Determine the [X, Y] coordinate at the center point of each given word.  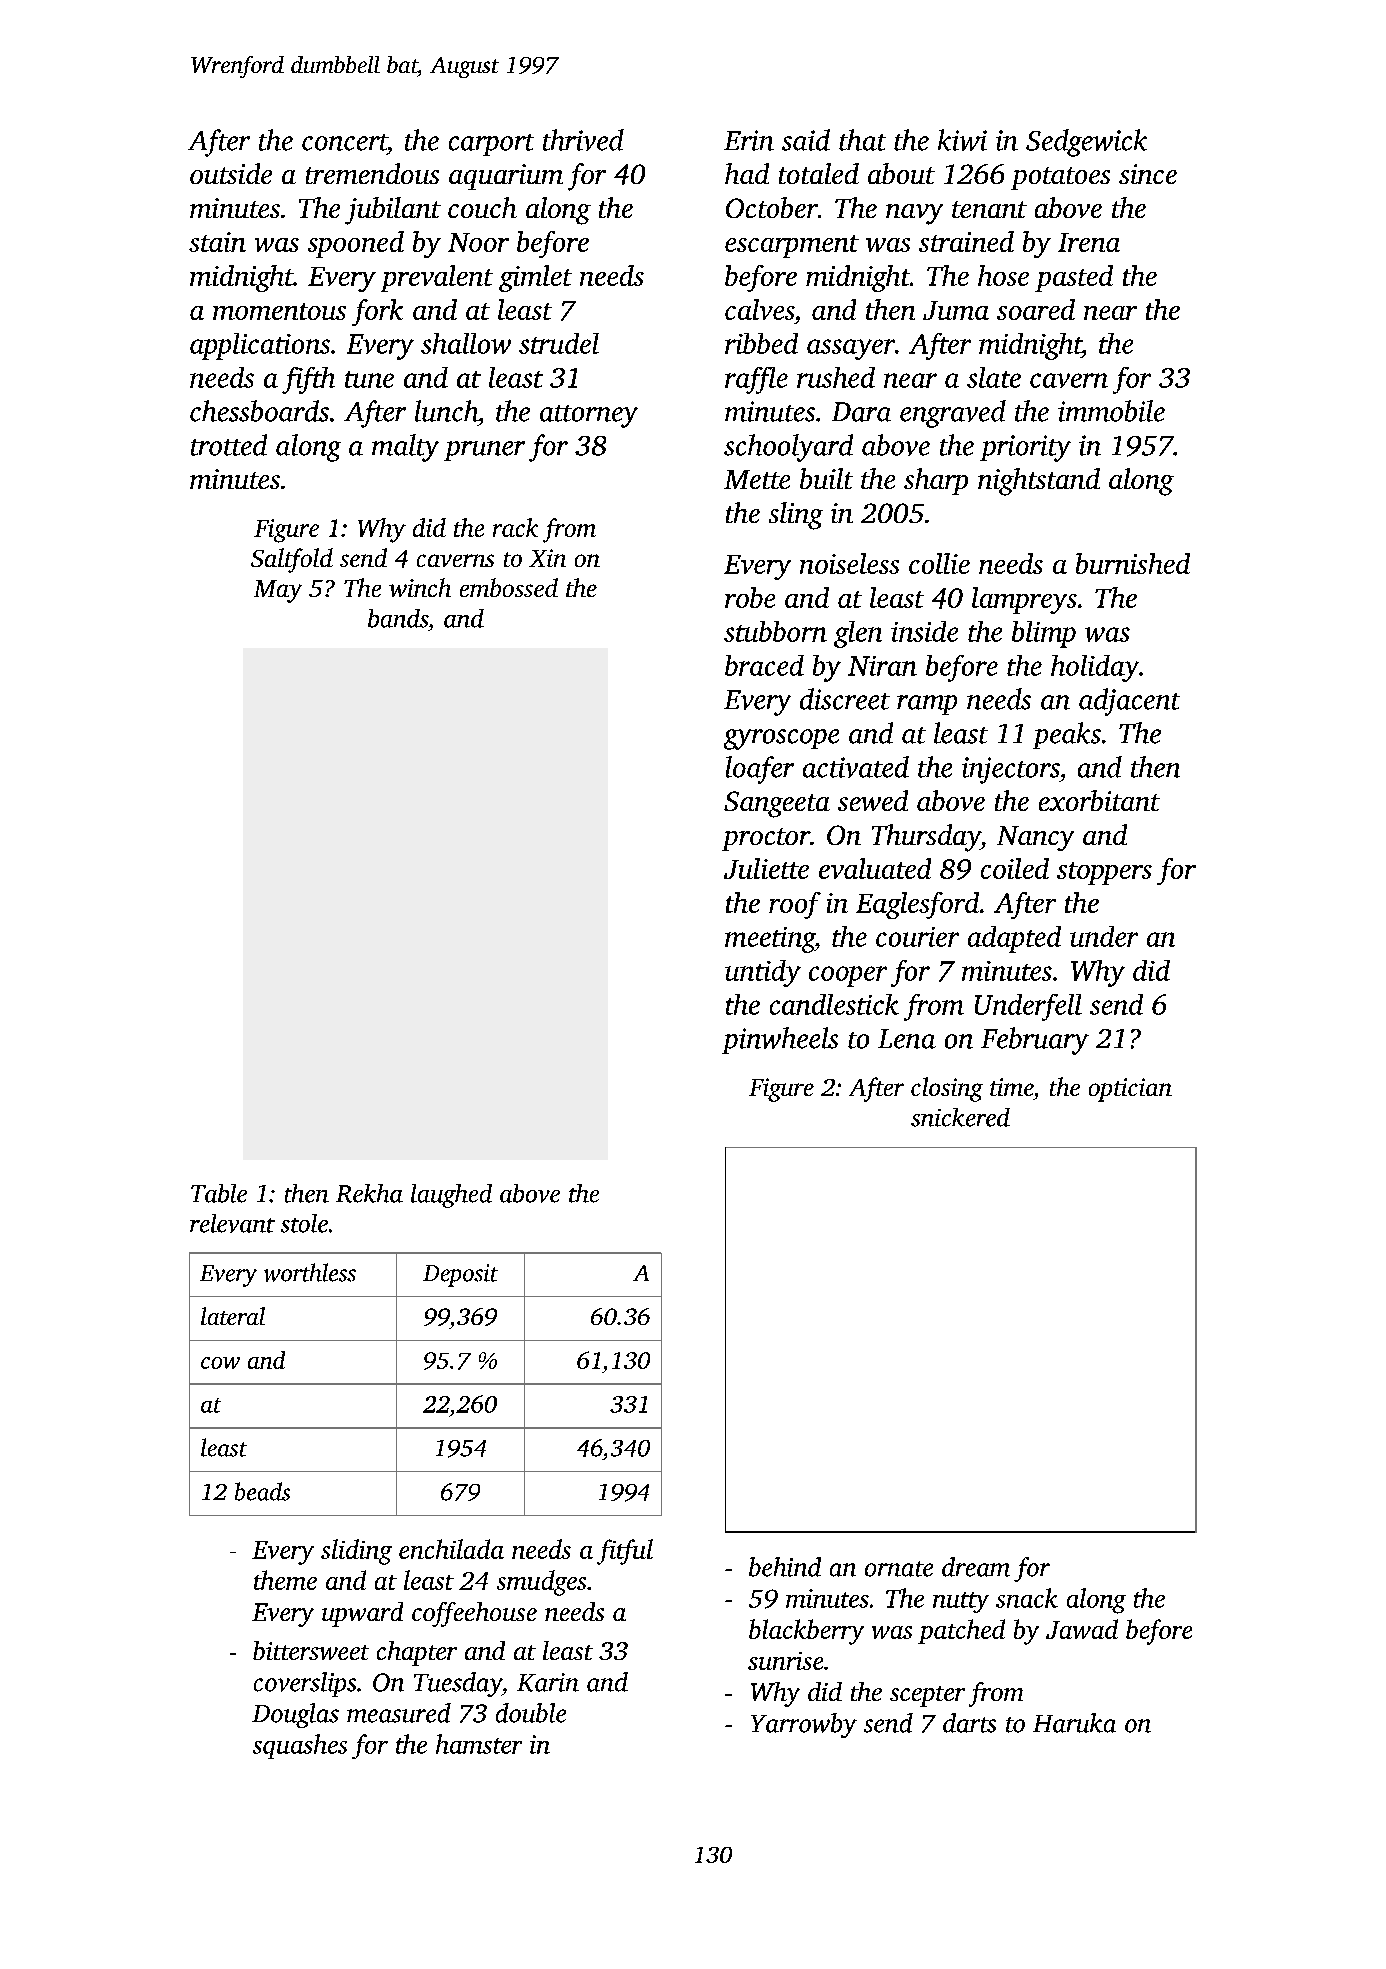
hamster [479, 1744]
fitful [625, 1552]
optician [1130, 1090]
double [531, 1713]
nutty [961, 1602]
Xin [547, 558]
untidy [763, 973]
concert [344, 142]
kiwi [962, 140]
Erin [749, 140]
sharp [936, 481]
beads [262, 1491]
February [1035, 1041]
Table [219, 1193]
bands [398, 618]
